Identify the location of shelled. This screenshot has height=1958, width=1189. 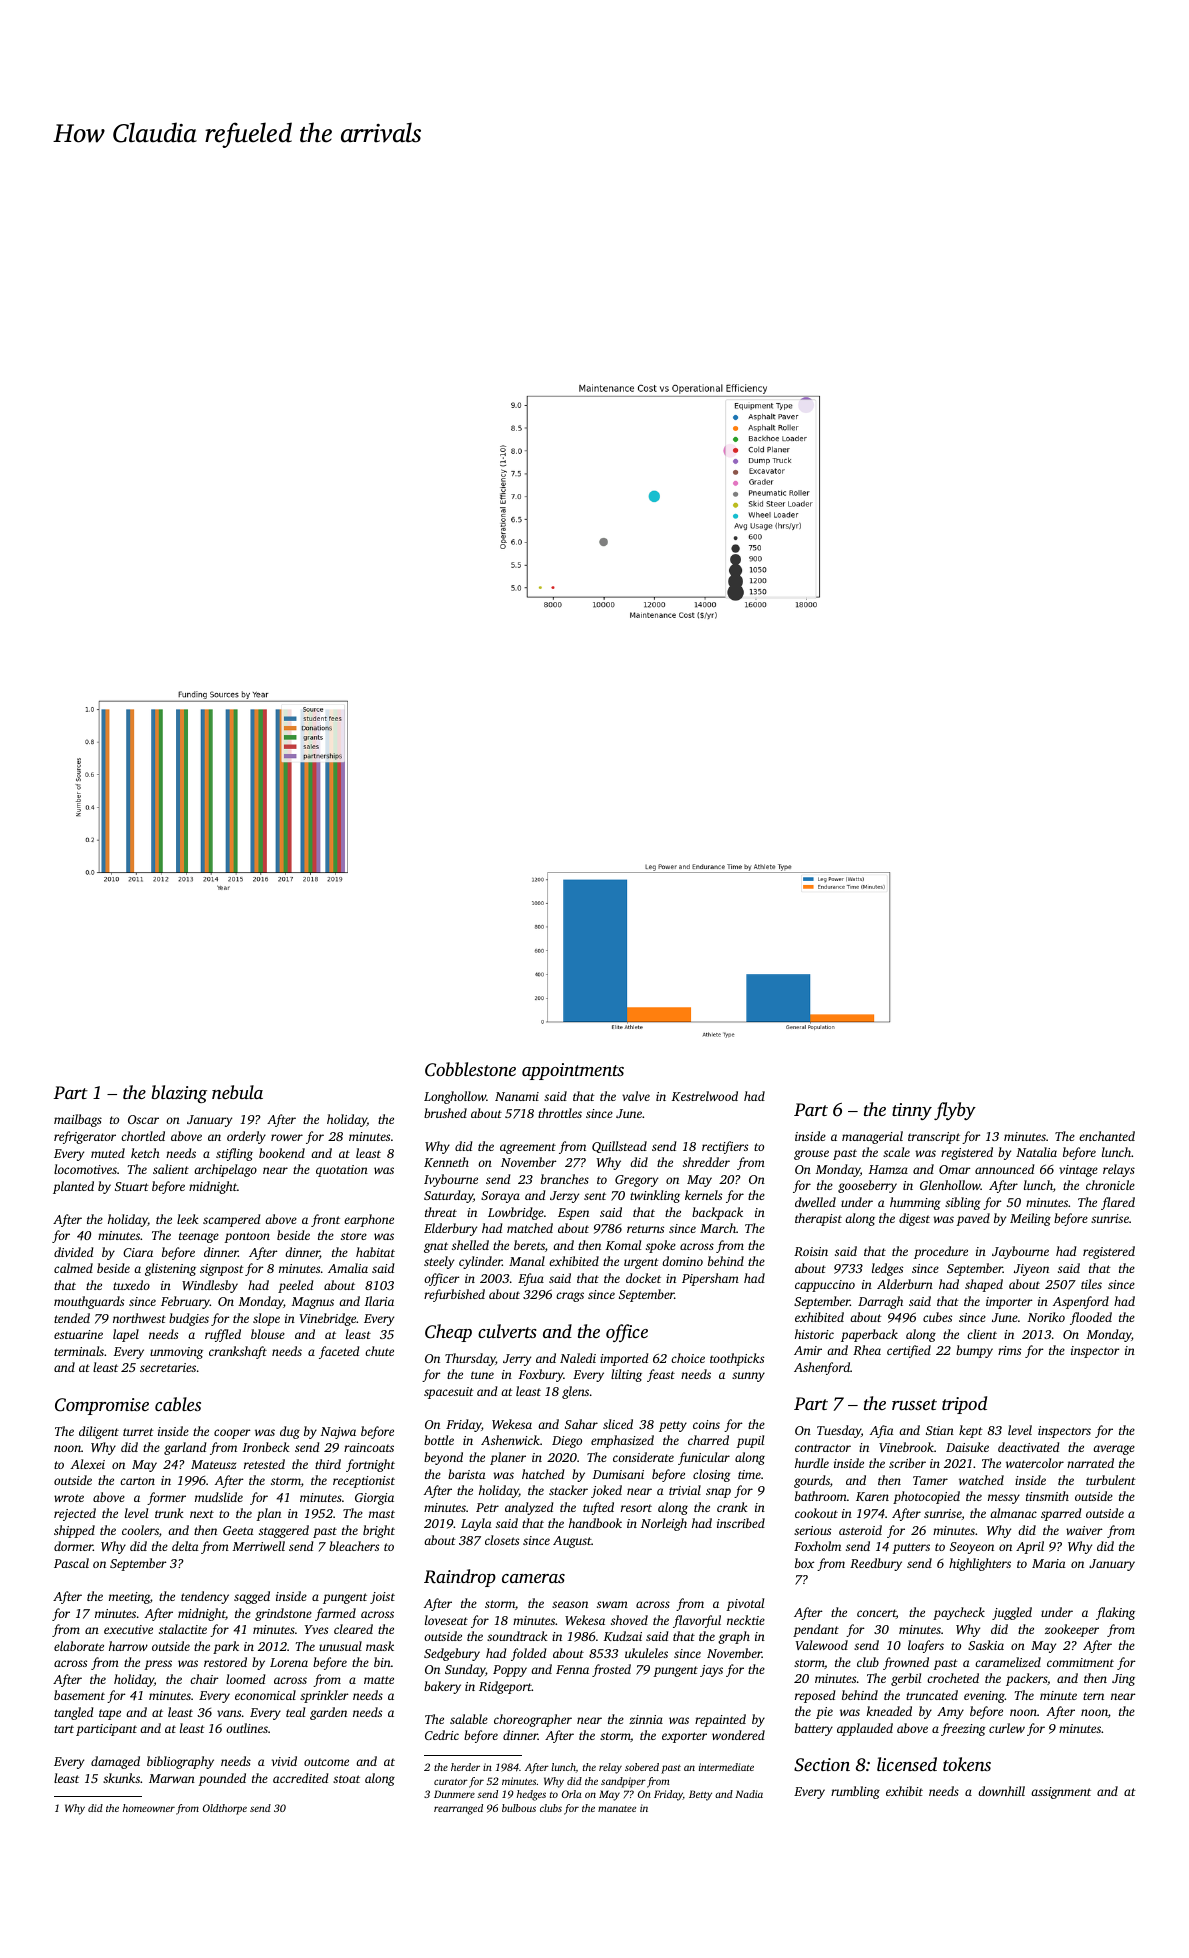
(470, 1245).
